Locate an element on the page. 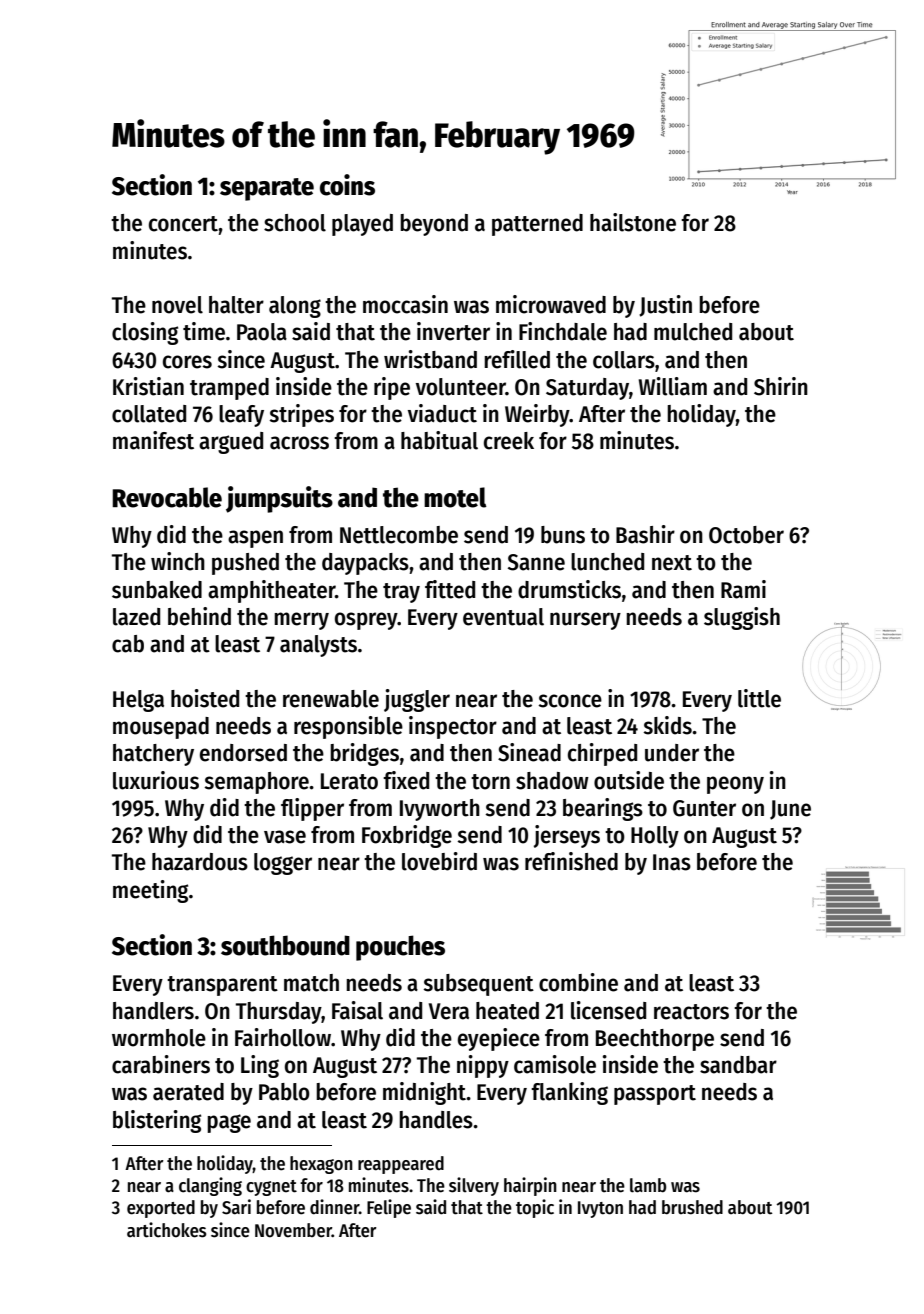  semaphore is located at coordinates (256, 783).
